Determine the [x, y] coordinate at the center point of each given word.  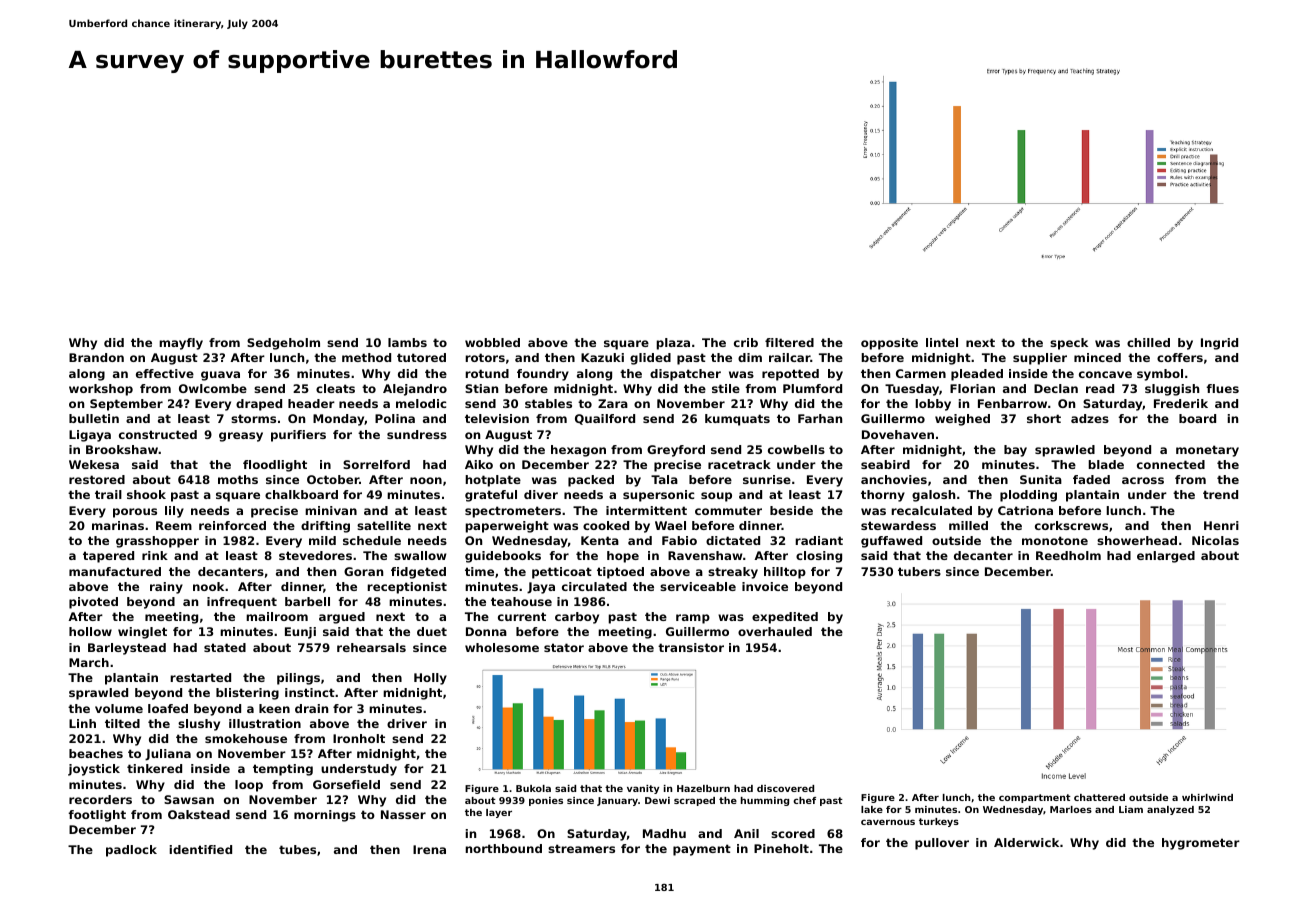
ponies [546, 801]
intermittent [646, 510]
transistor [691, 647]
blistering [247, 694]
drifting [325, 527]
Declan [1056, 388]
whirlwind [1207, 797]
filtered [789, 342]
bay [1015, 451]
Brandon [96, 357]
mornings [325, 816]
